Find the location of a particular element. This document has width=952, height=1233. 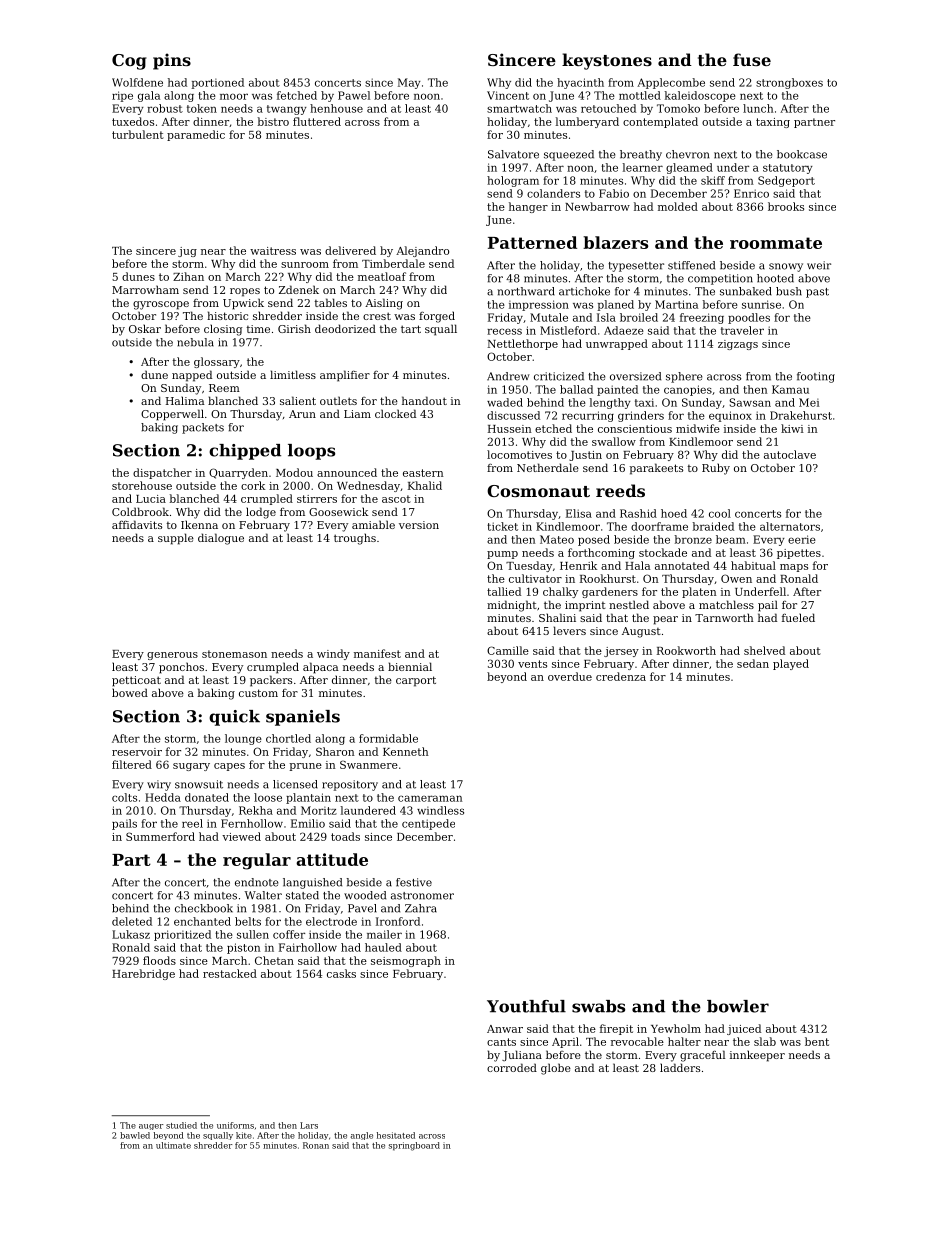

ladders is located at coordinates (680, 1067).
